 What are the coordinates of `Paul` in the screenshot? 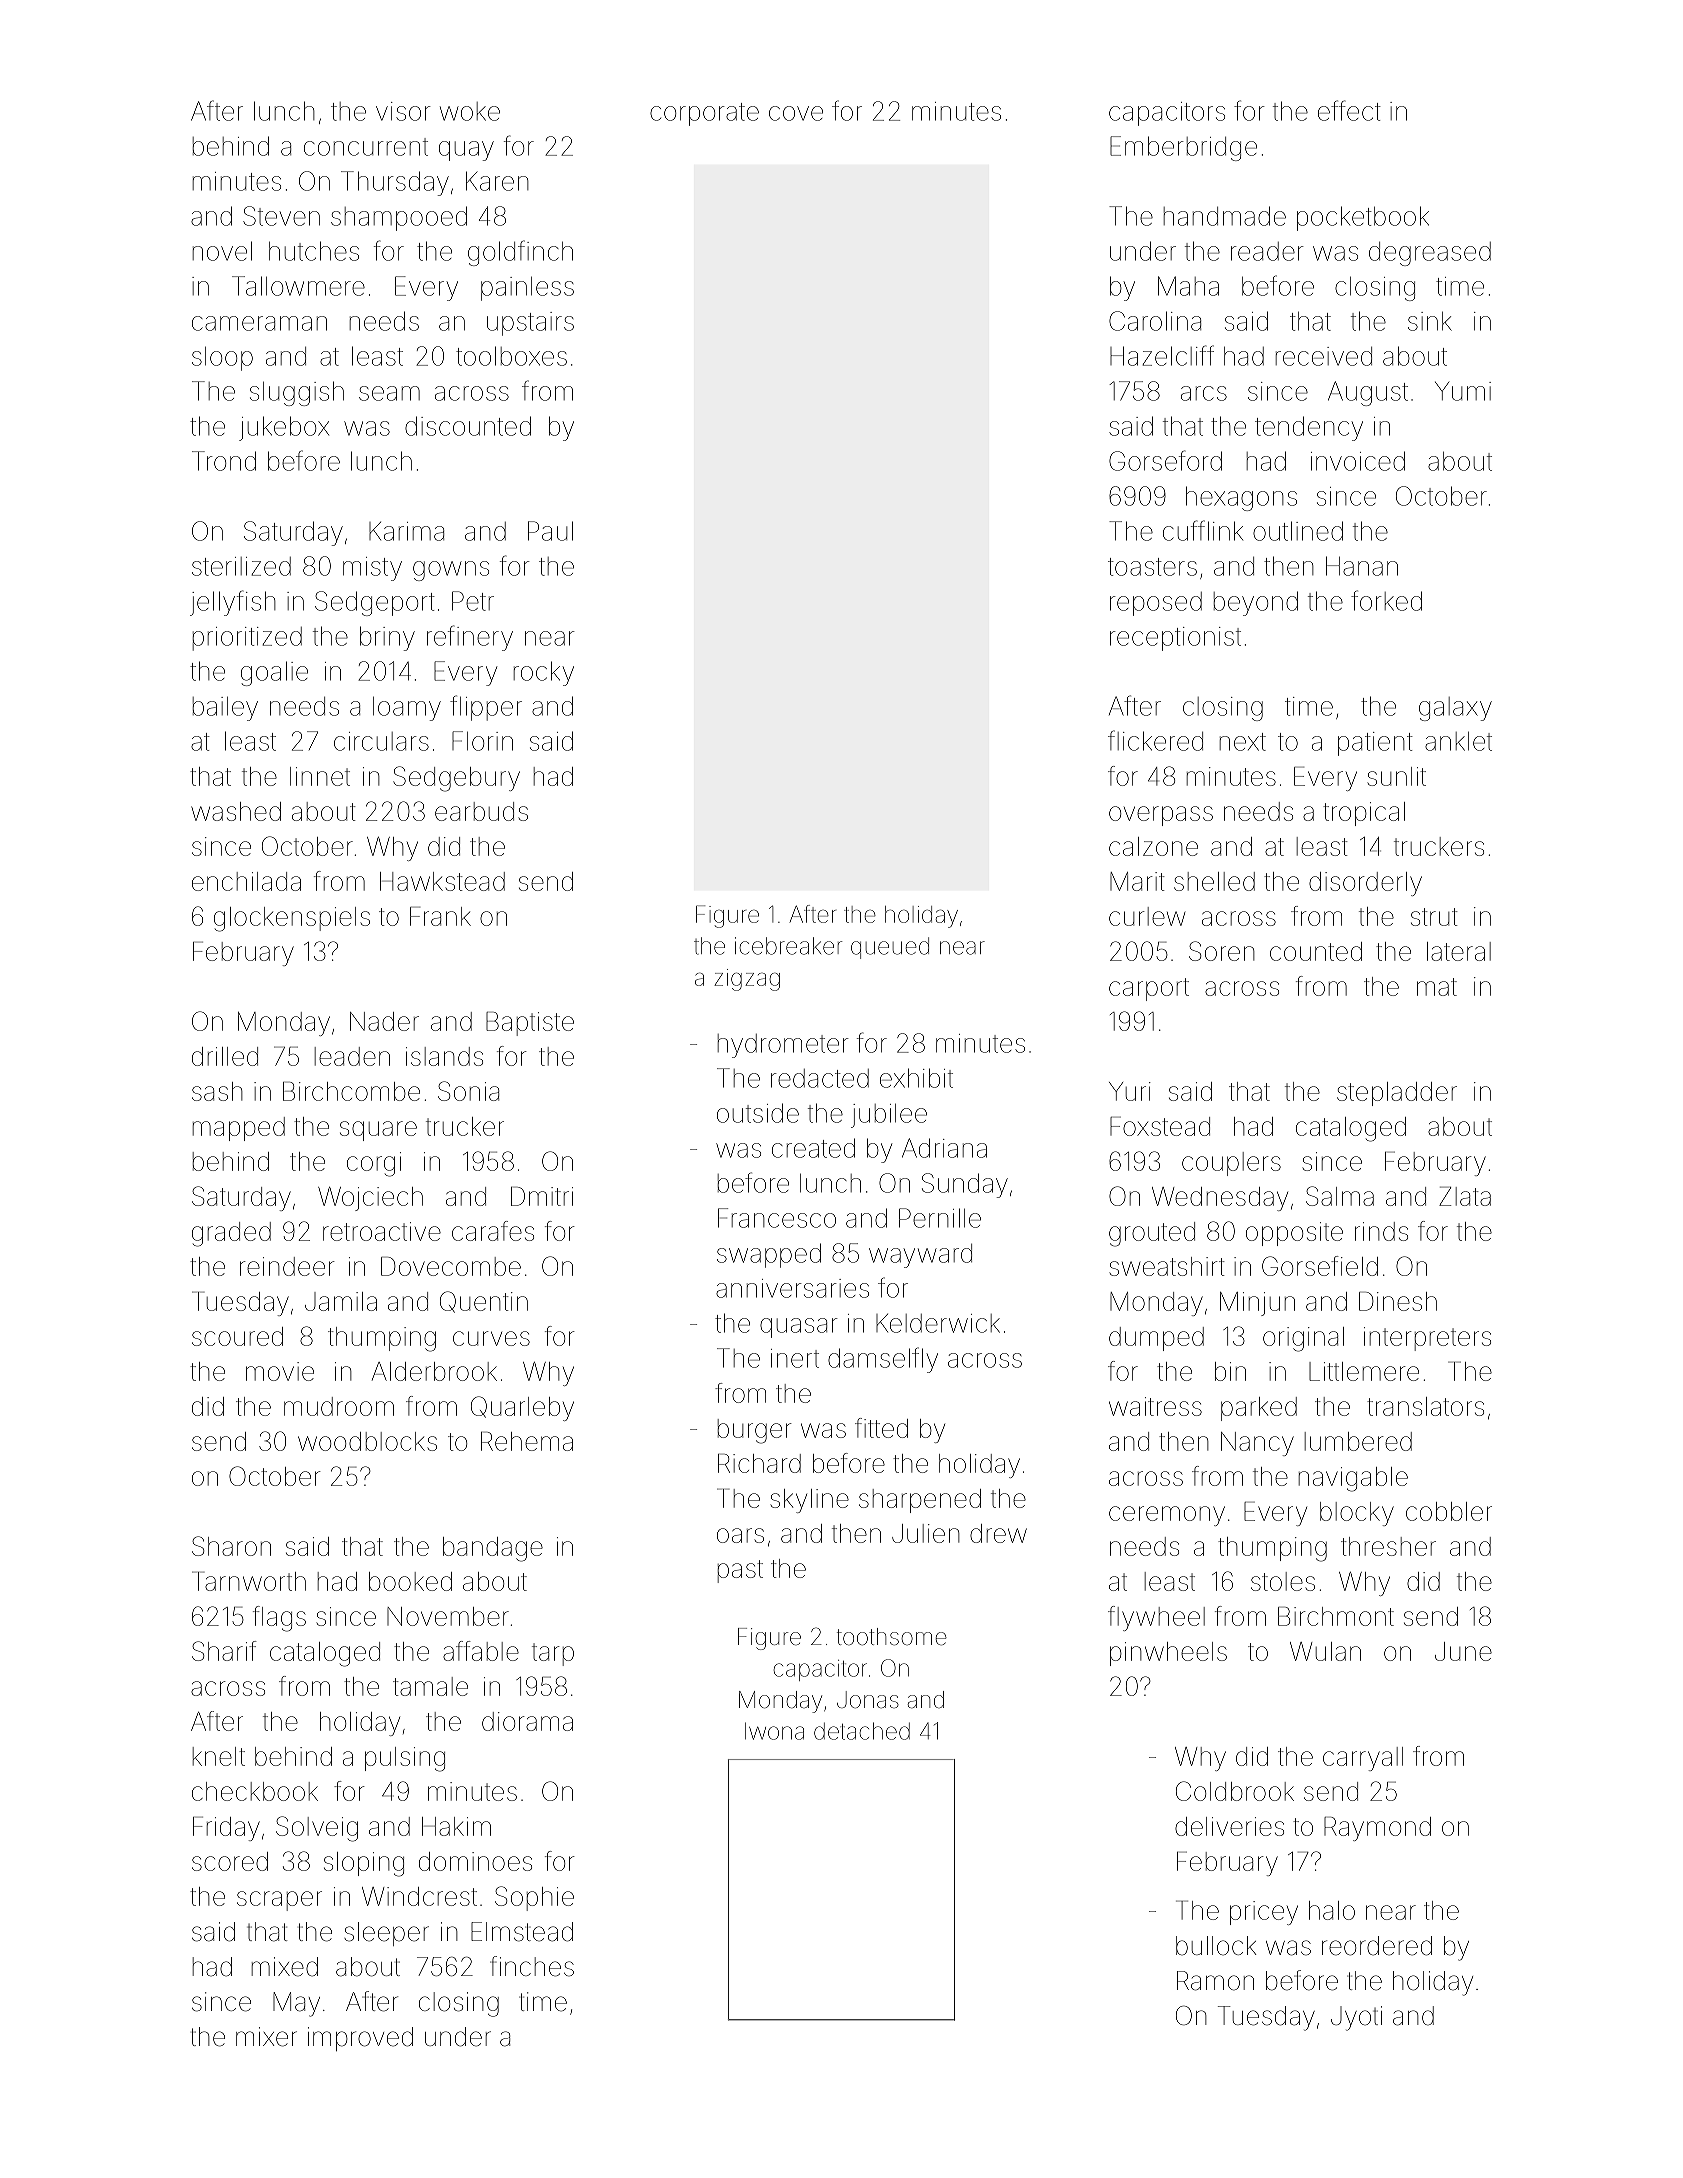 It's located at (550, 531).
